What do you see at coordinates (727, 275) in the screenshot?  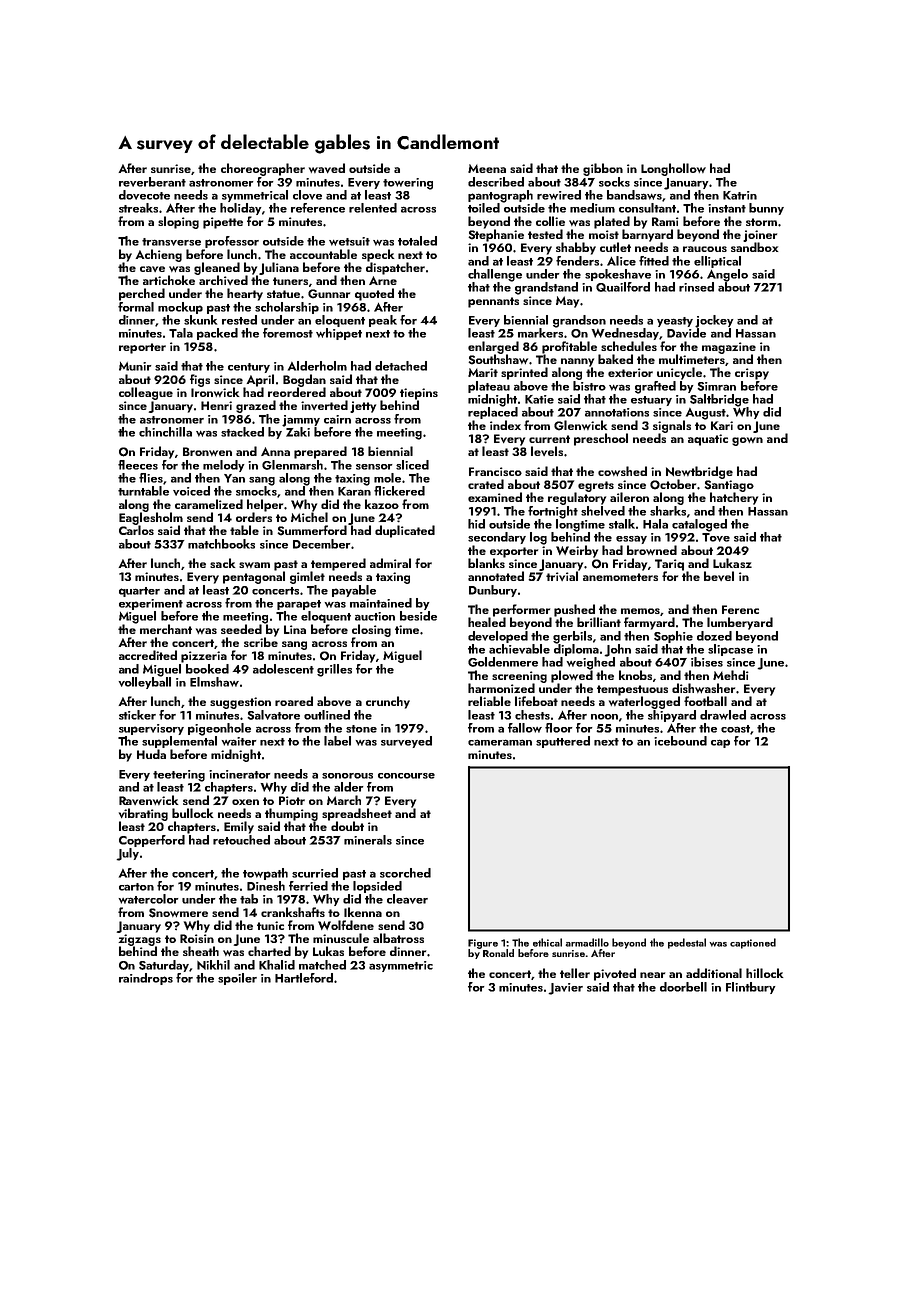 I see `Angelo` at bounding box center [727, 275].
